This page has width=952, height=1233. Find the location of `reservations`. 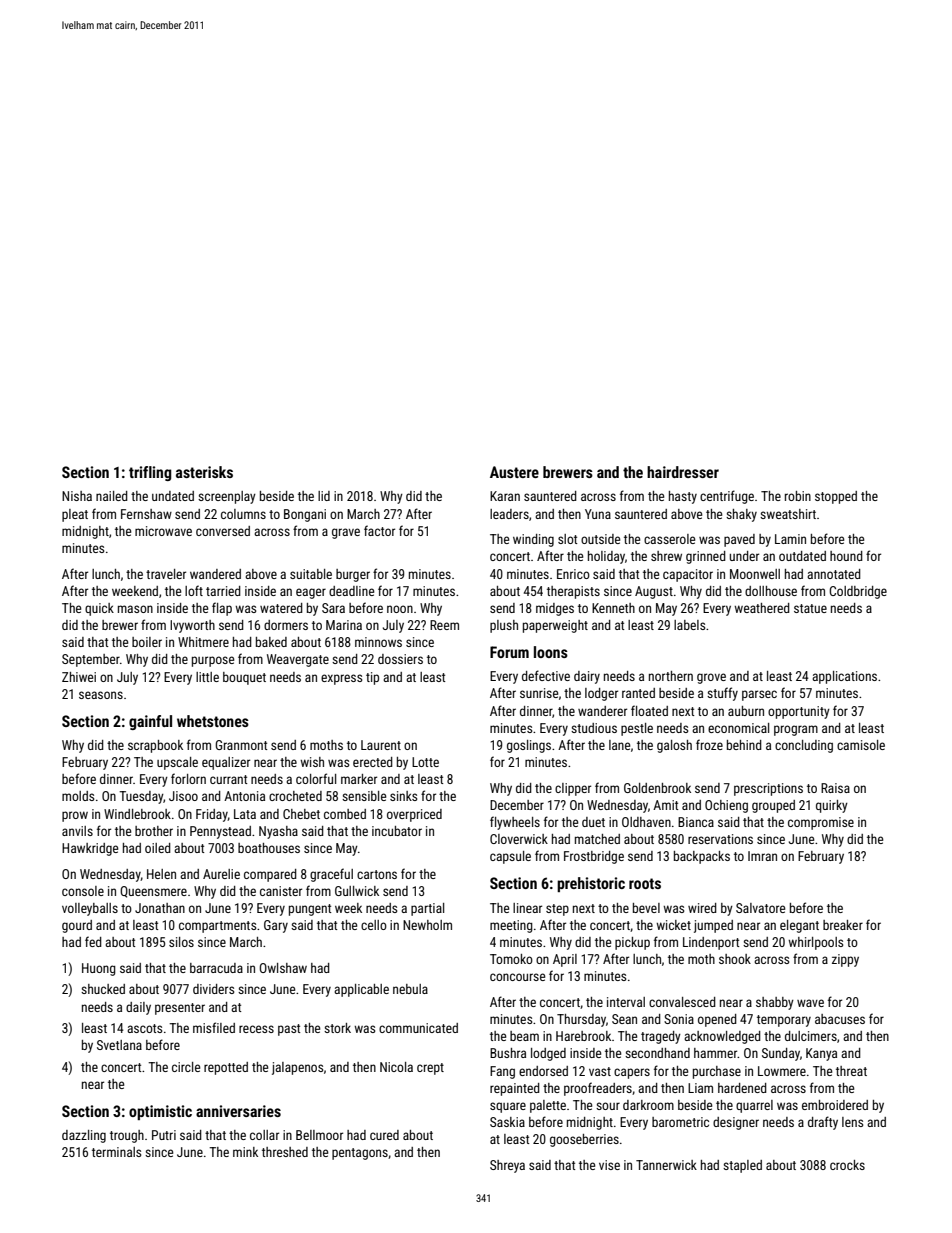

reservations is located at coordinates (720, 839).
